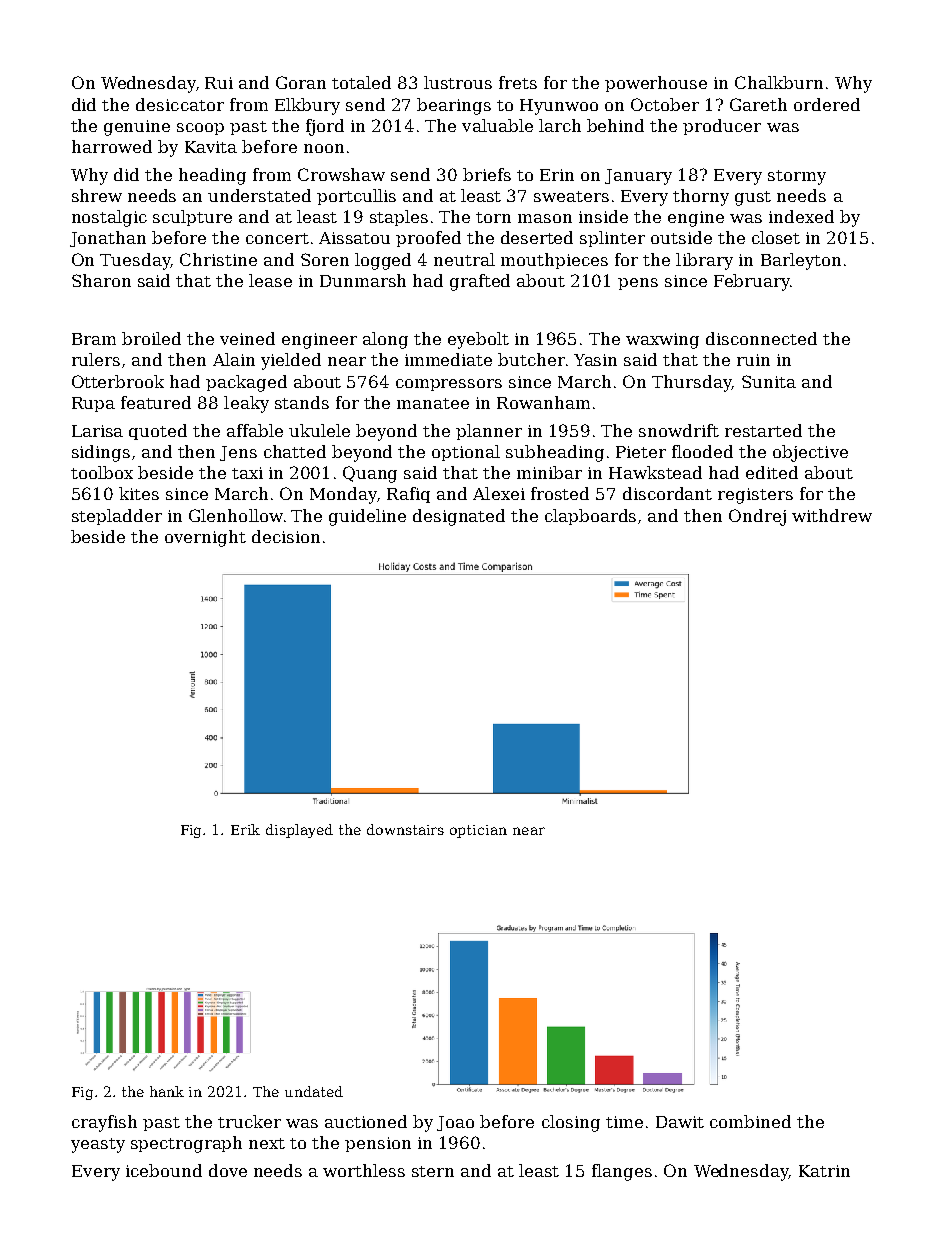 The height and width of the screenshot is (1233, 952). Describe the element at coordinates (757, 517) in the screenshot. I see `Ondrej` at that location.
